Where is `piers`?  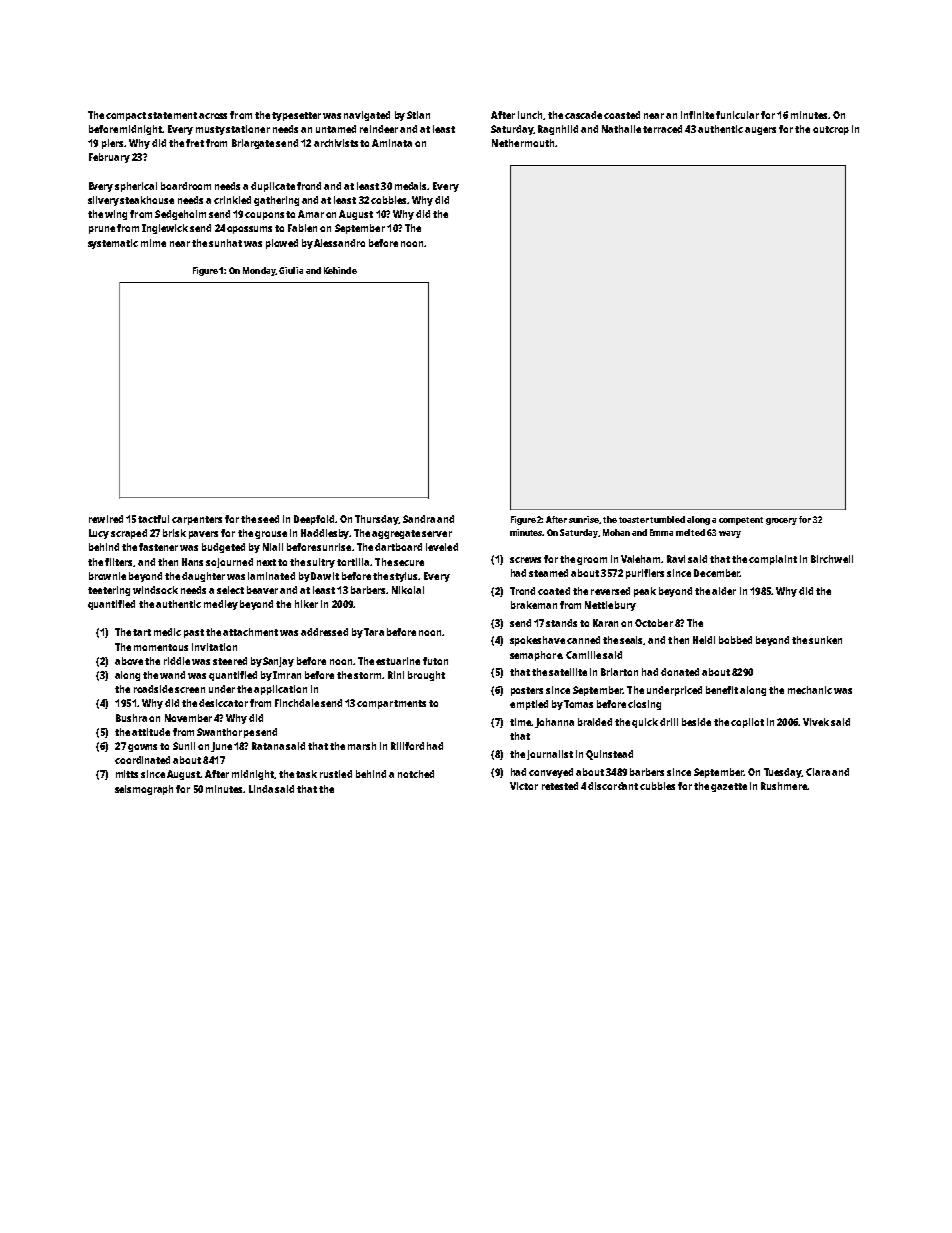
piers is located at coordinates (112, 144).
